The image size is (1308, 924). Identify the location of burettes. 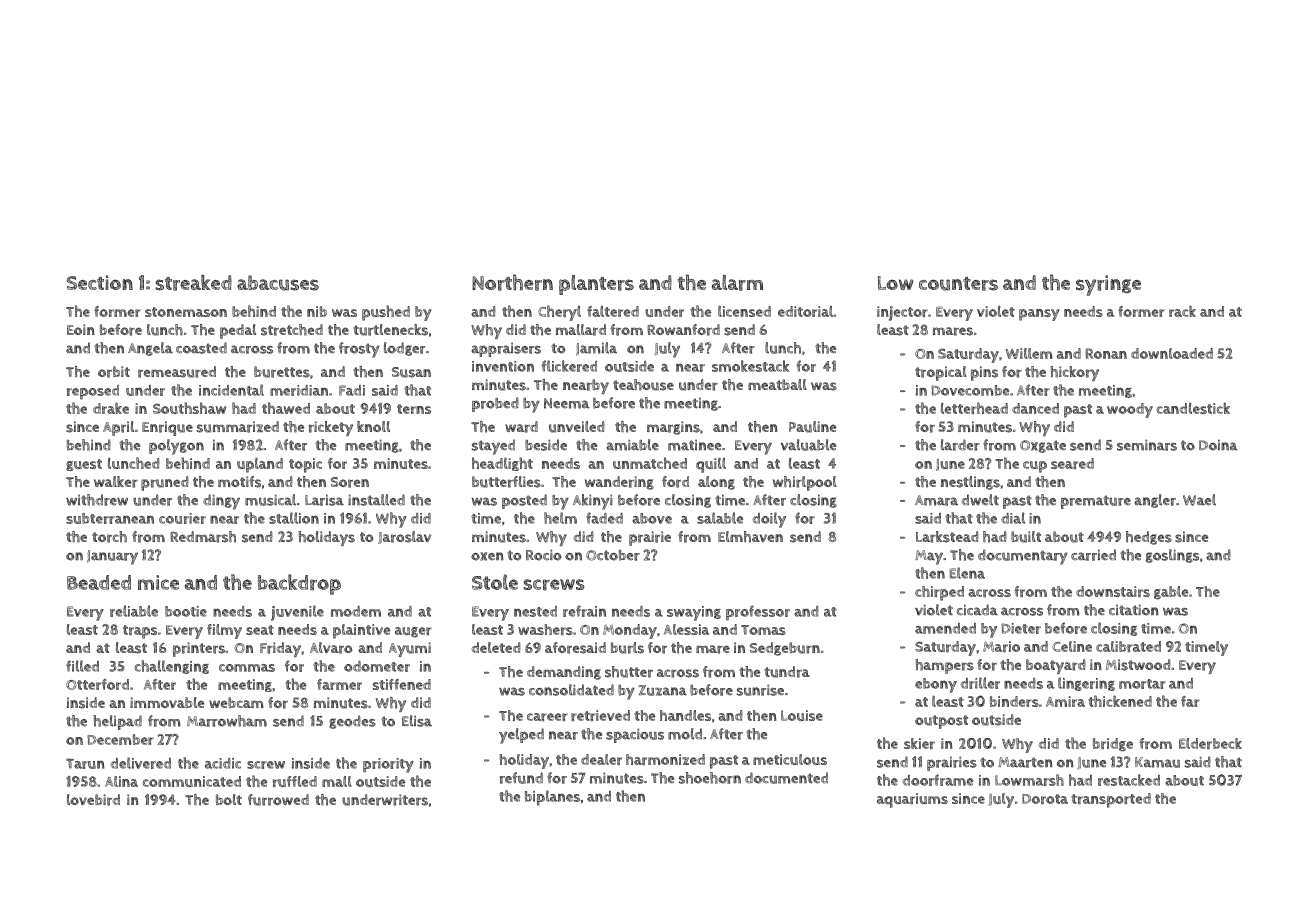
(282, 372).
